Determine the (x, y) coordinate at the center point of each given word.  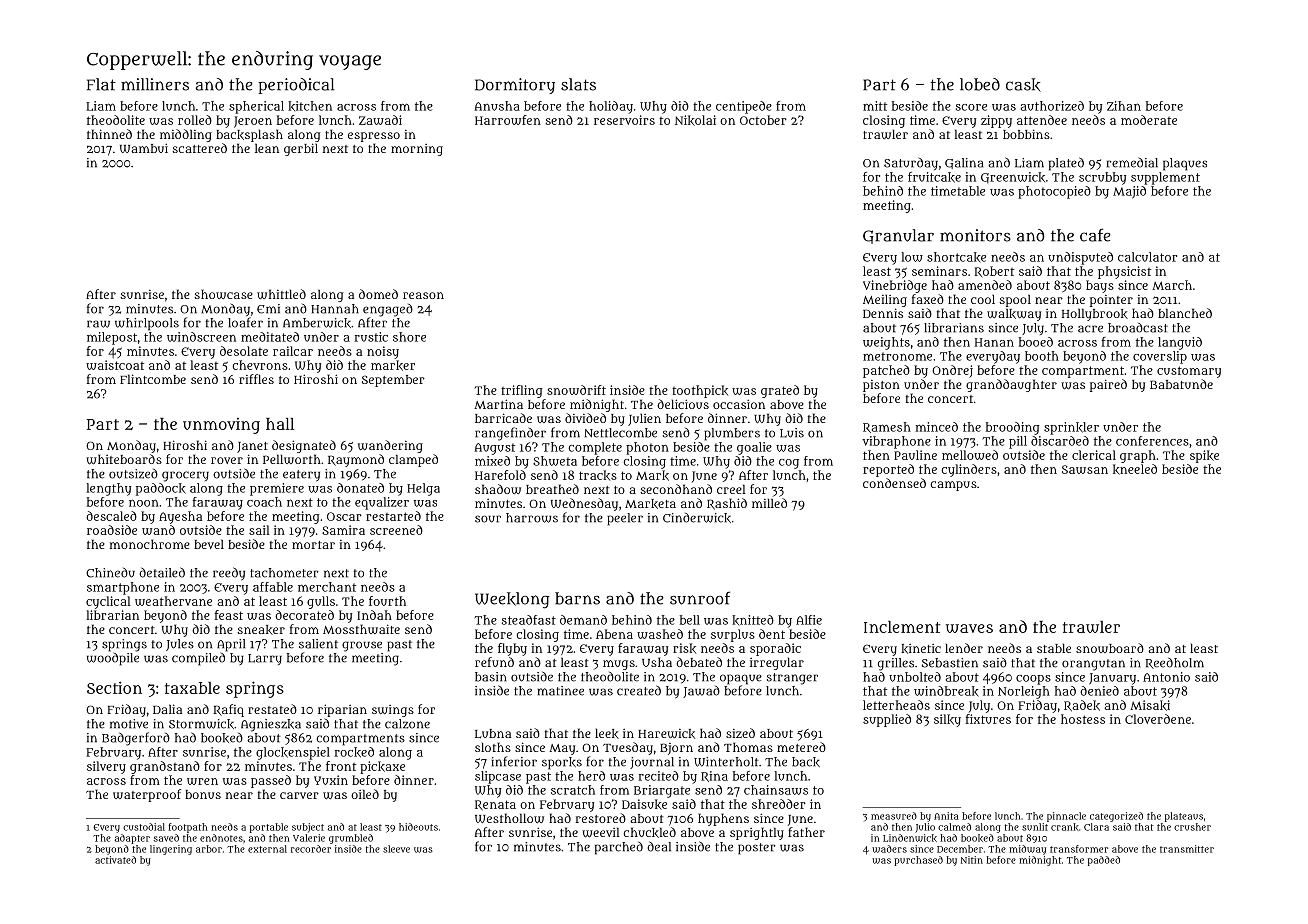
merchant (327, 587)
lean (267, 148)
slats (578, 84)
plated (1066, 164)
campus (953, 486)
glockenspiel (293, 753)
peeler (625, 519)
